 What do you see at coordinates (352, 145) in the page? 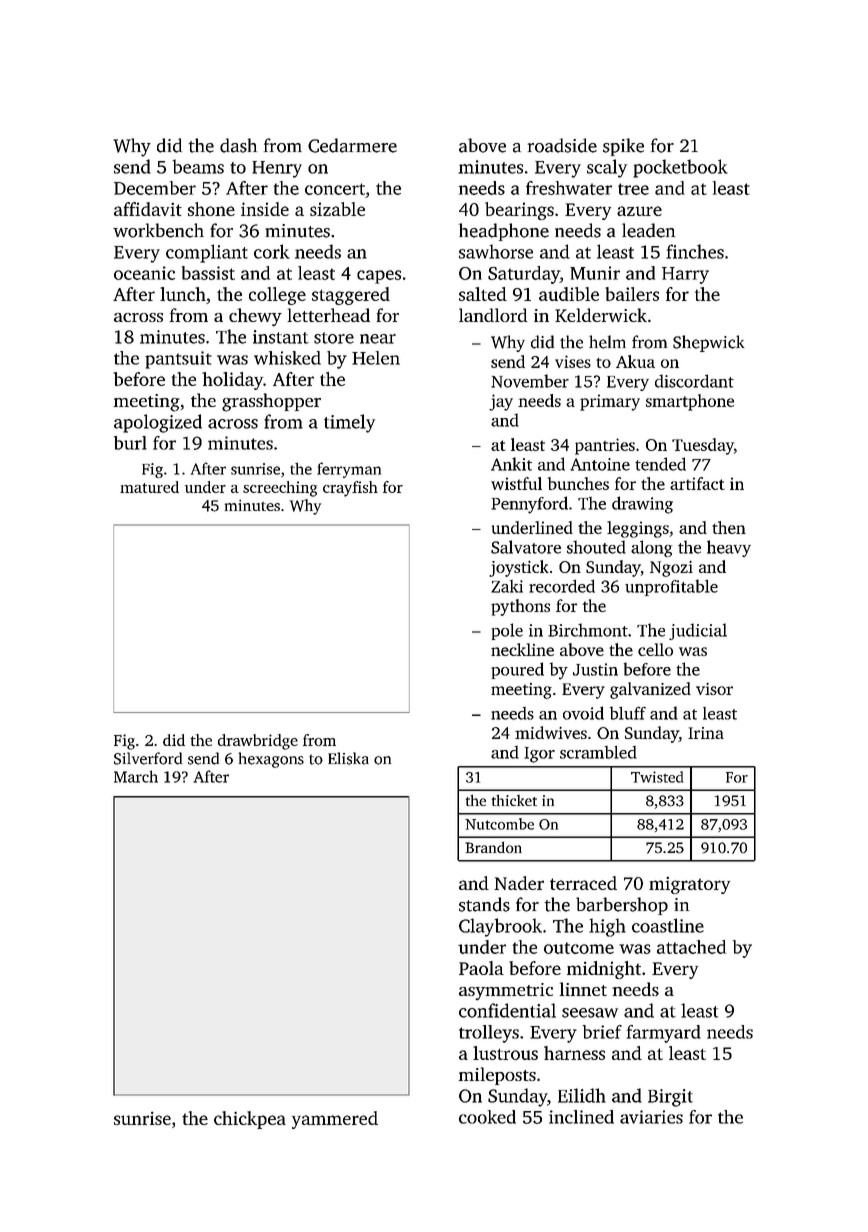
I see `Cedarmere` at bounding box center [352, 145].
